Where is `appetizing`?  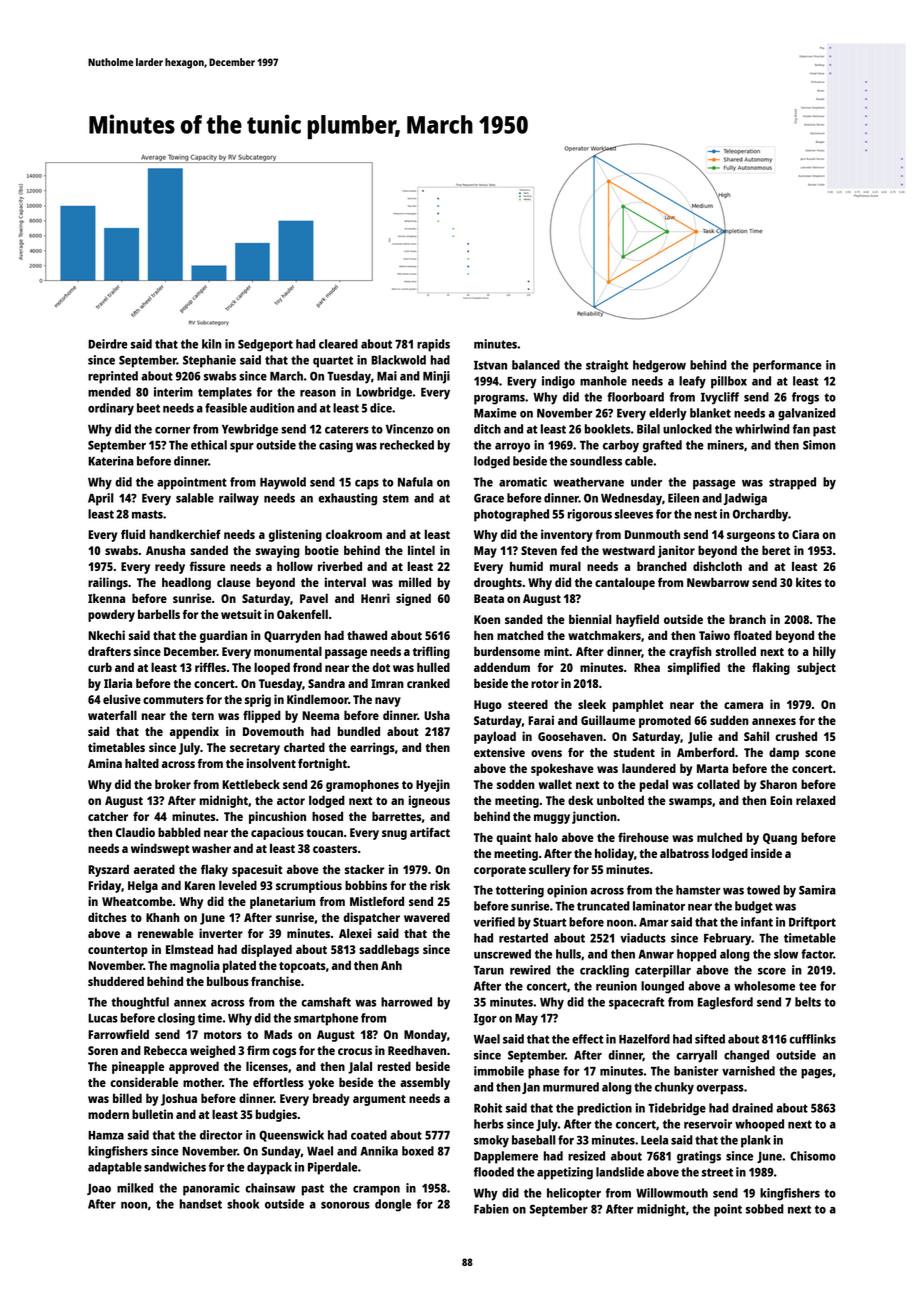
appetizing is located at coordinates (565, 1173).
